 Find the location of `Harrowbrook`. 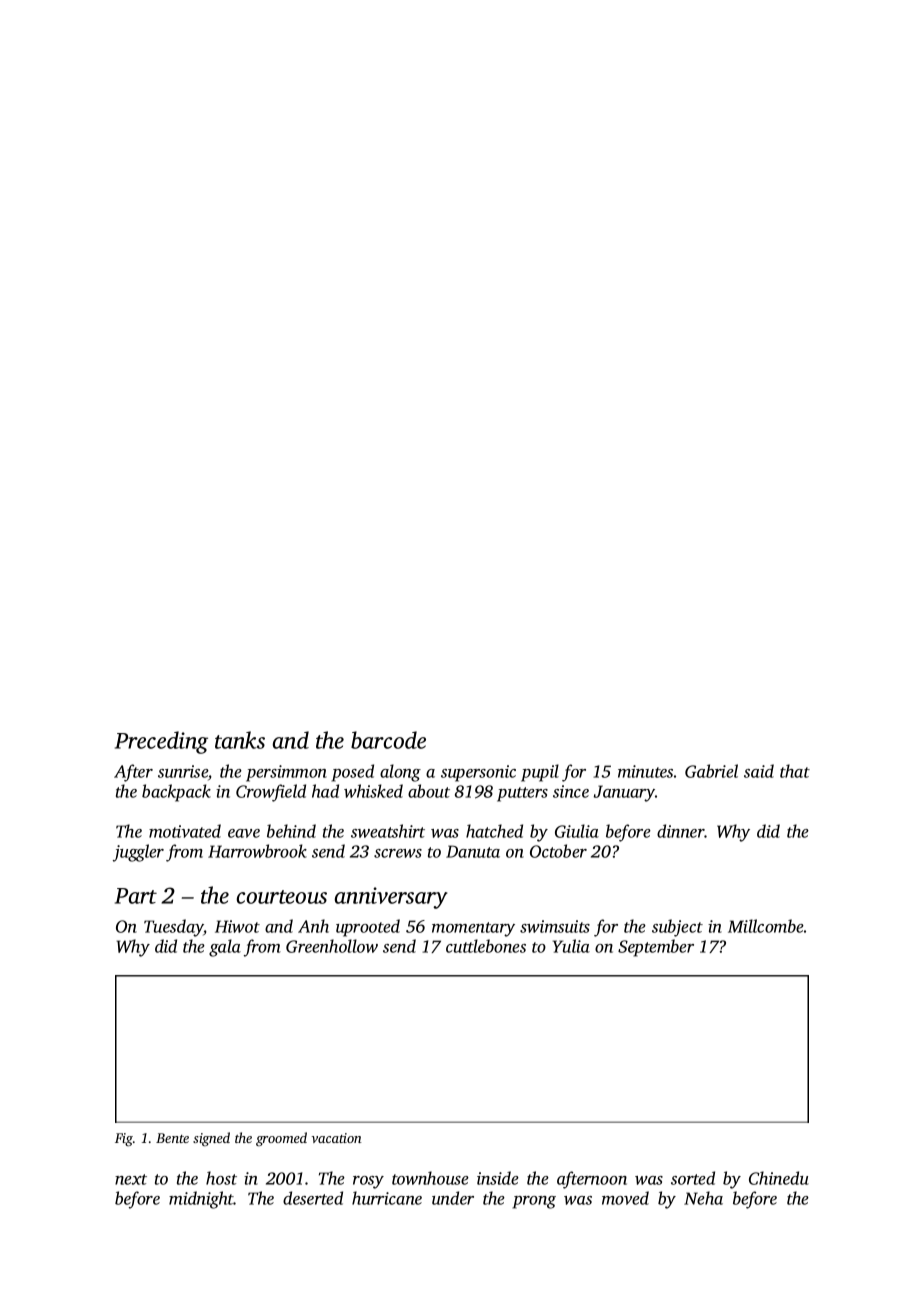

Harrowbrook is located at coordinates (257, 851).
